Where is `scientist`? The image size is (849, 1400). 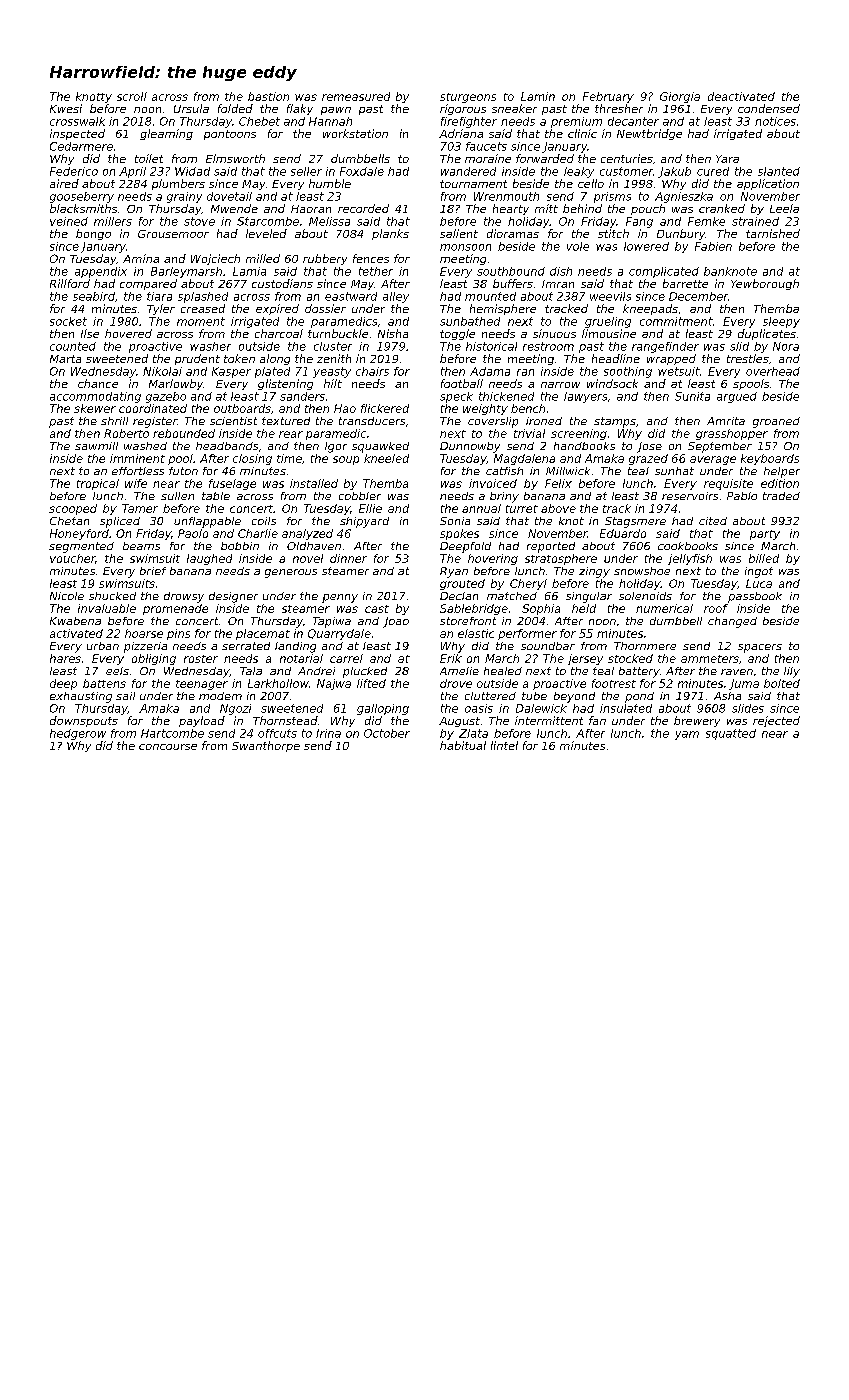
scientist is located at coordinates (233, 421).
